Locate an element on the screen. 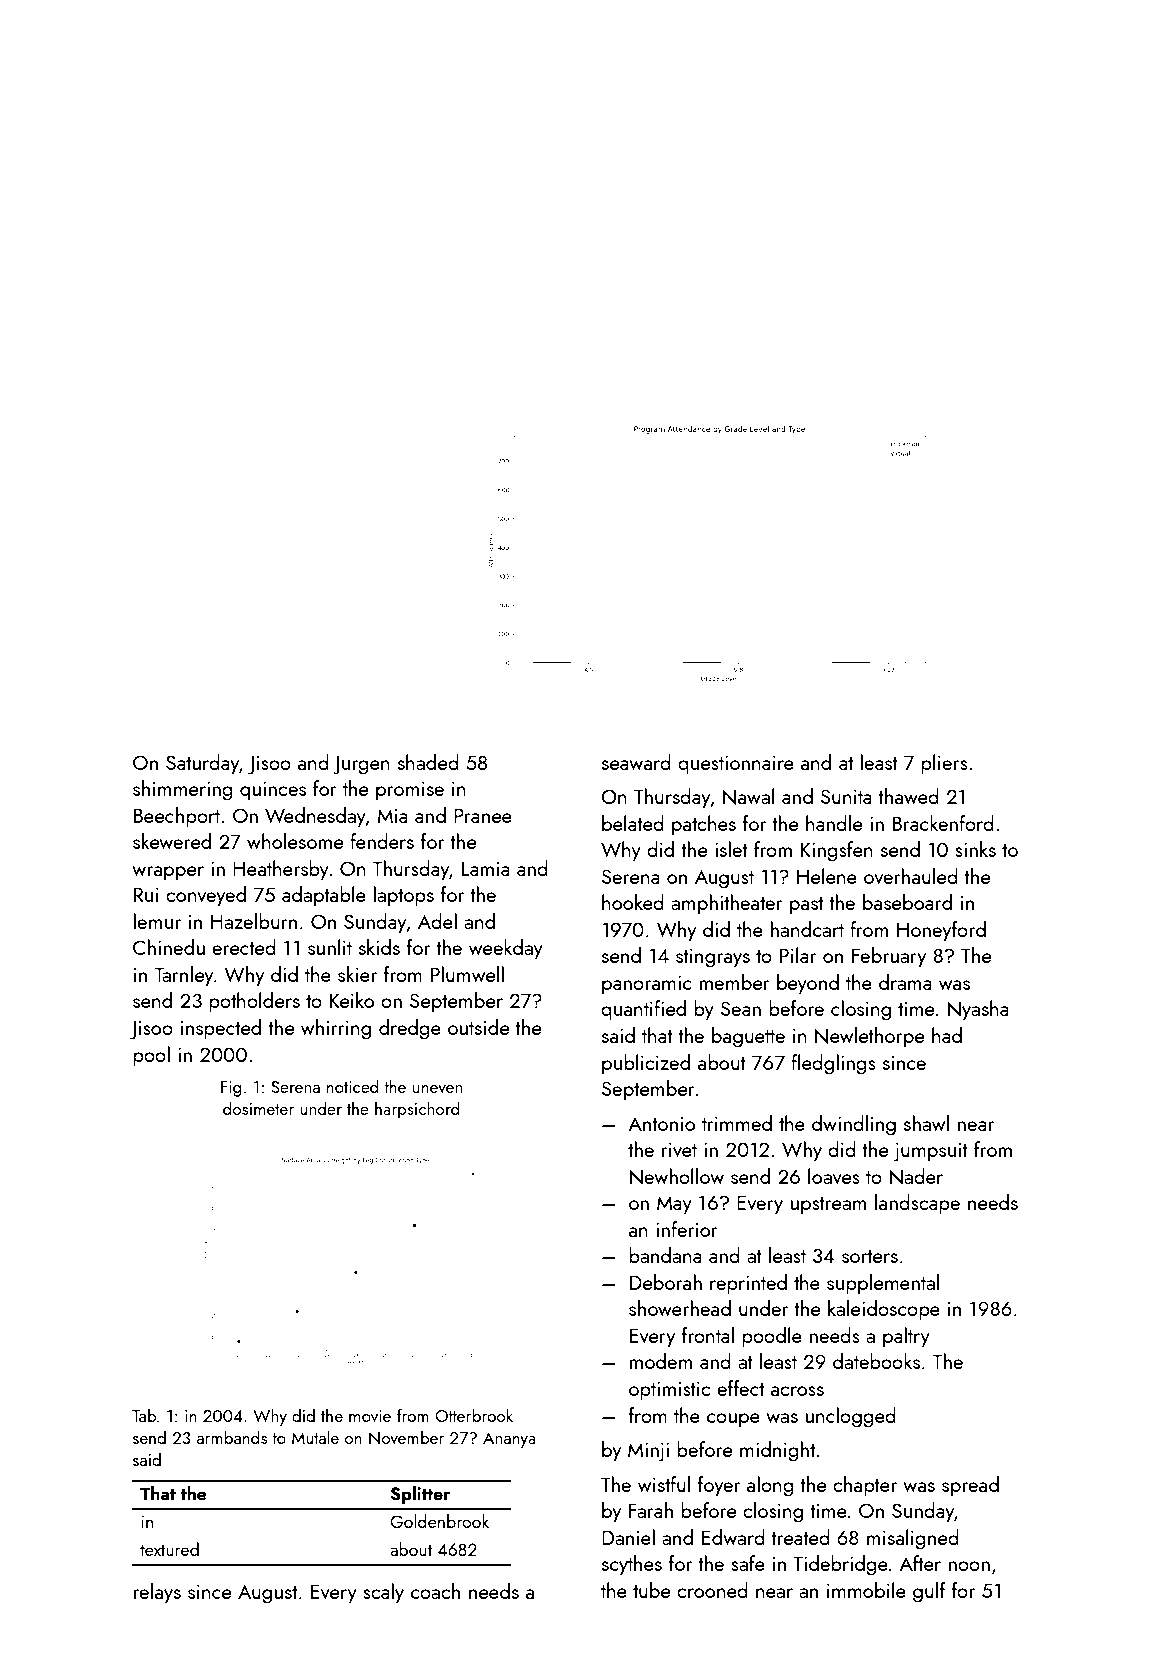  armbands is located at coordinates (232, 1437).
